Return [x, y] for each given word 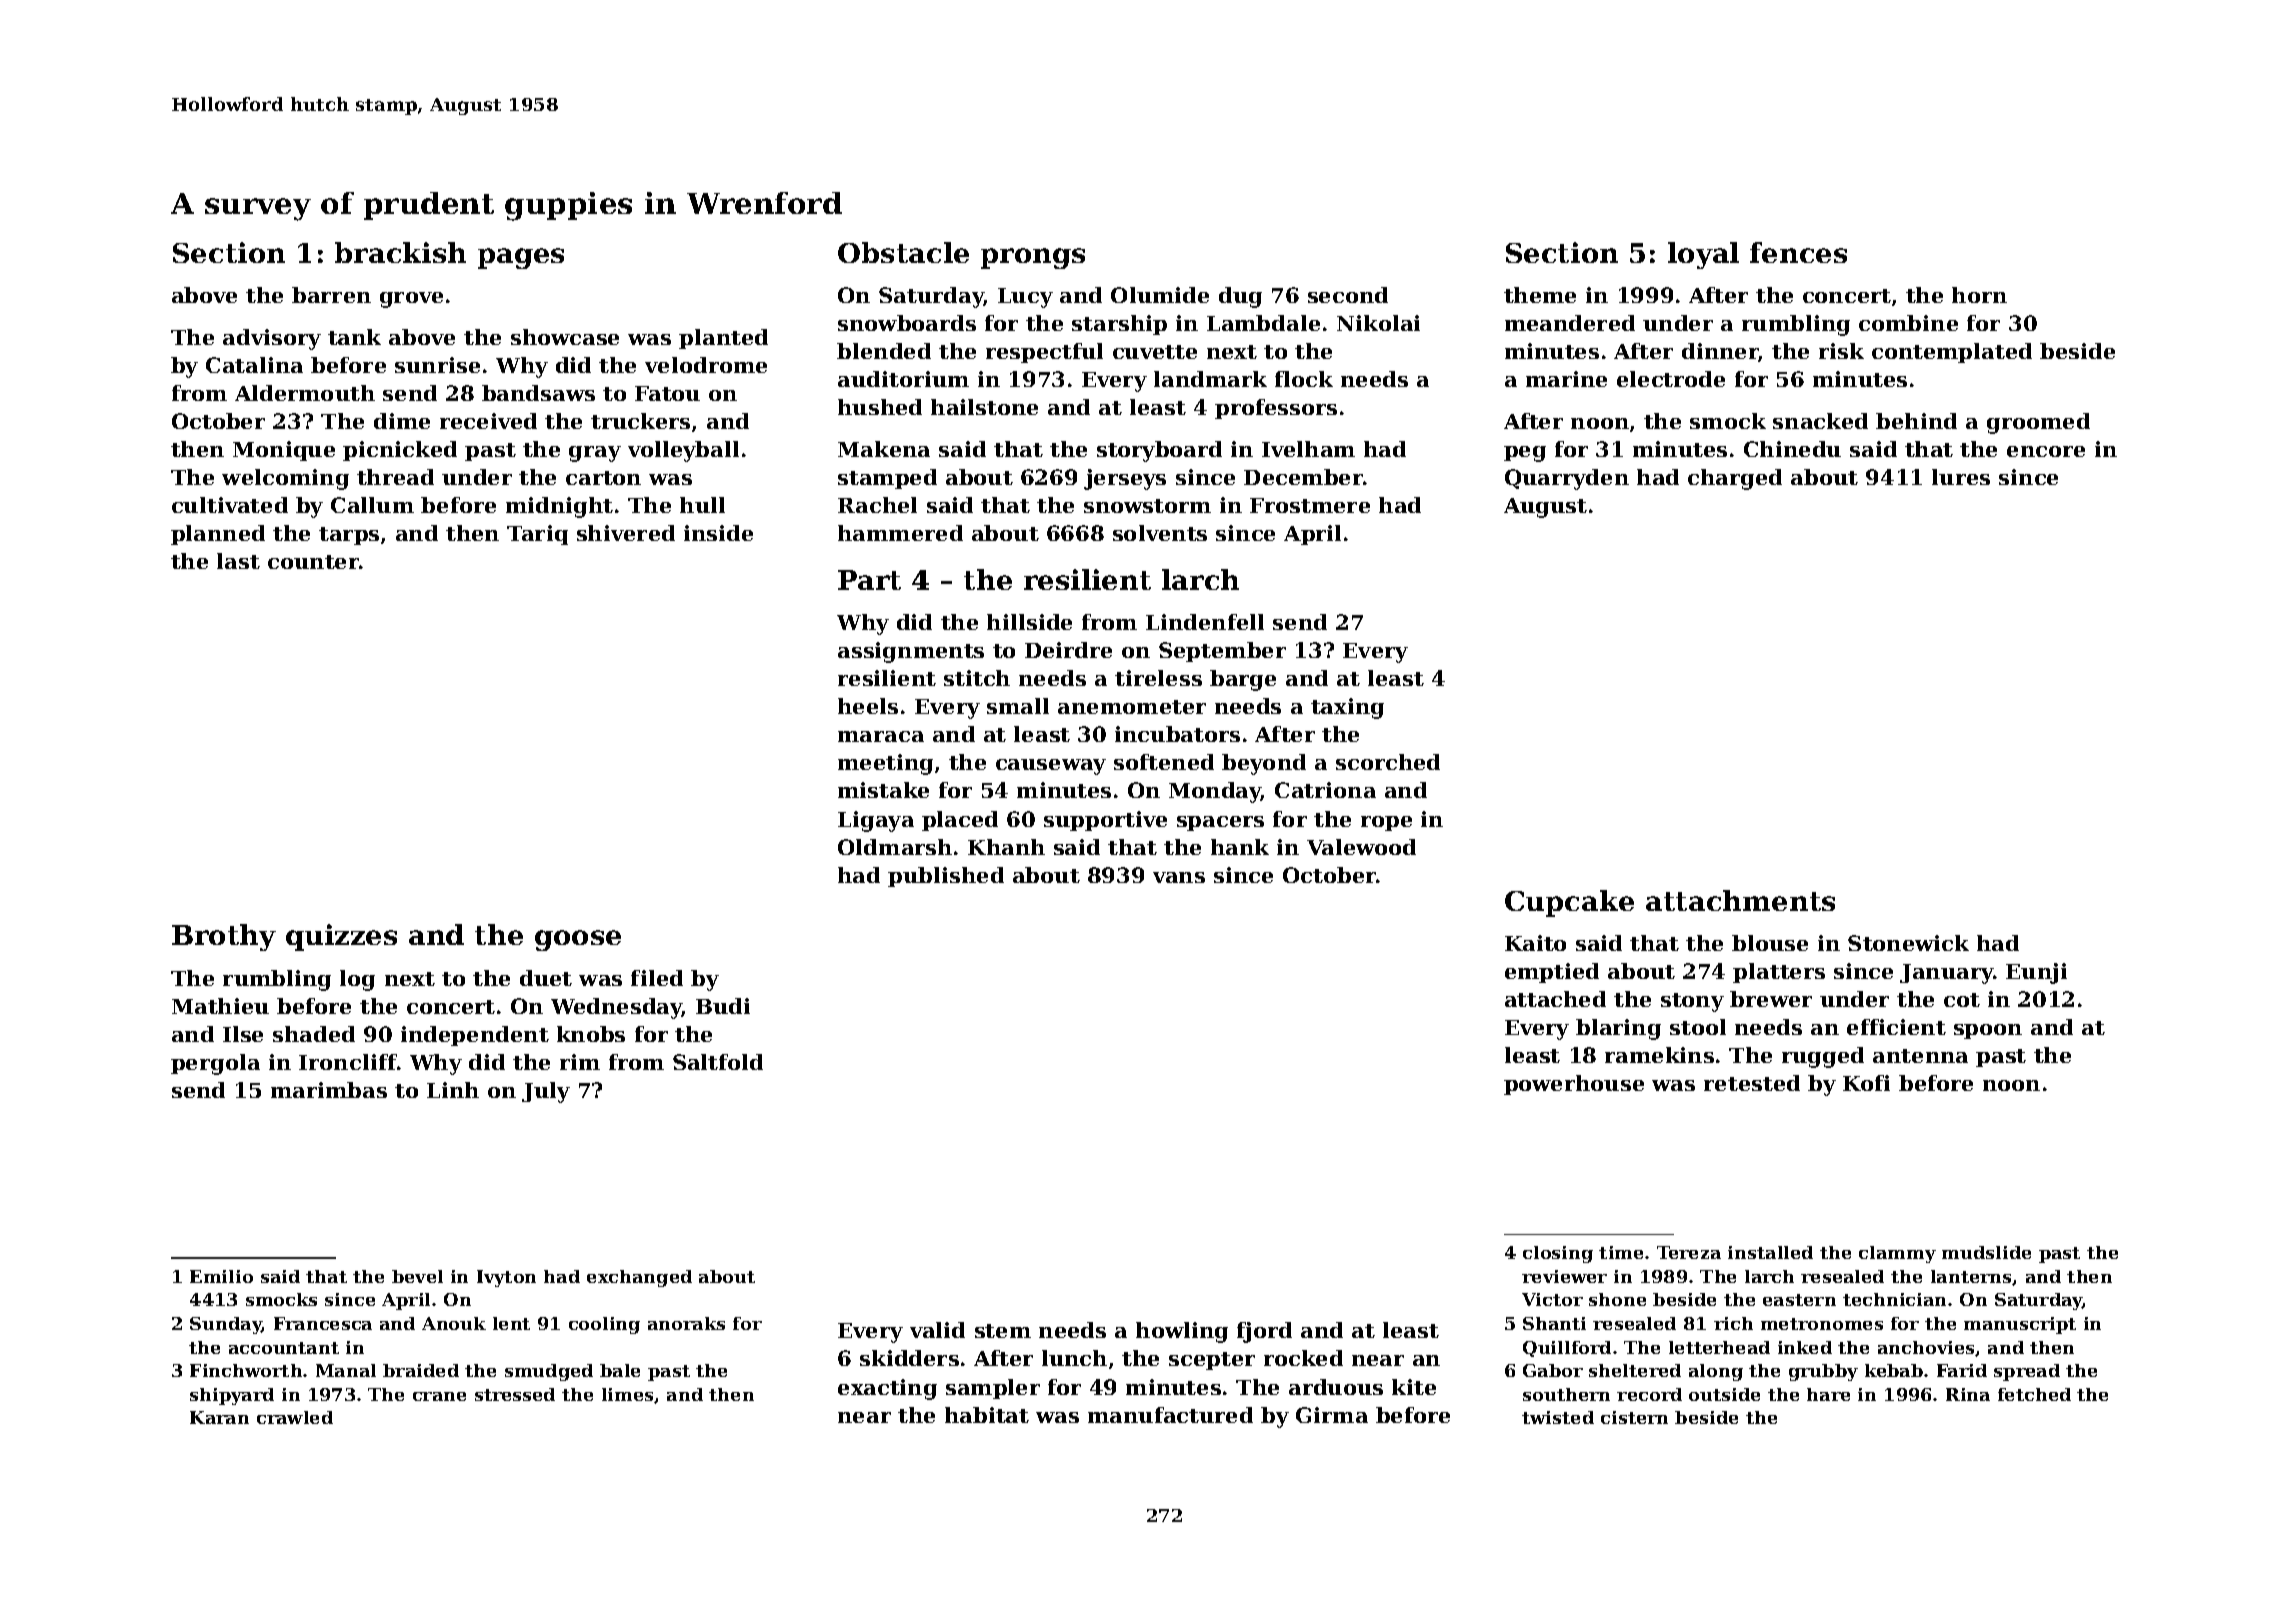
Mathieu [220, 1006]
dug [1240, 297]
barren [331, 295]
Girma [1332, 1415]
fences [1798, 252]
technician [1894, 1299]
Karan [219, 1417]
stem [1003, 1331]
